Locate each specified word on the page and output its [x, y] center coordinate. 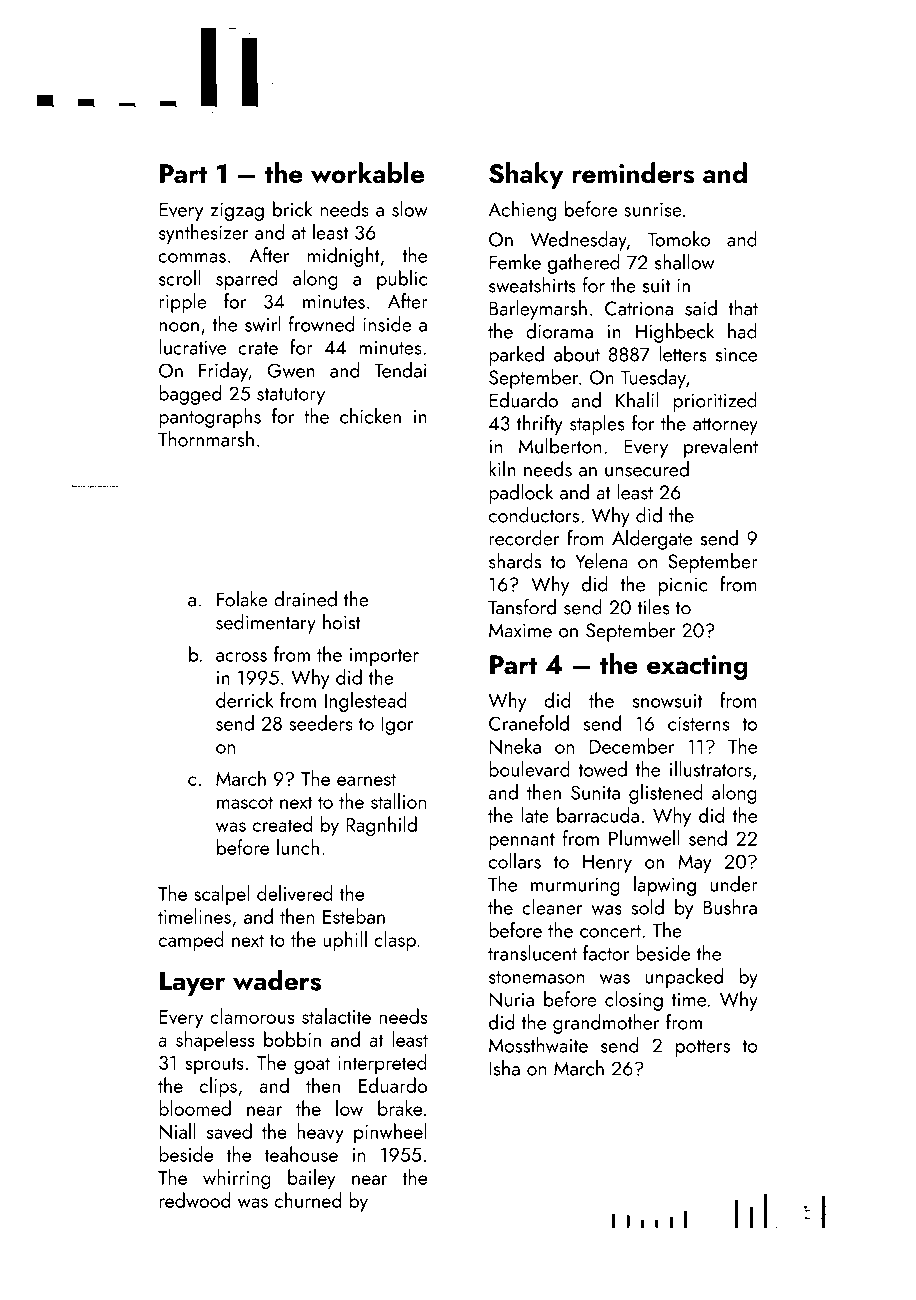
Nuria [512, 999]
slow [410, 209]
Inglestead [366, 702]
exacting [697, 667]
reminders [633, 173]
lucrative [192, 347]
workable [367, 172]
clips [218, 1087]
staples [597, 425]
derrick [244, 700]
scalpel [222, 895]
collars [515, 861]
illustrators [710, 769]
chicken [370, 416]
